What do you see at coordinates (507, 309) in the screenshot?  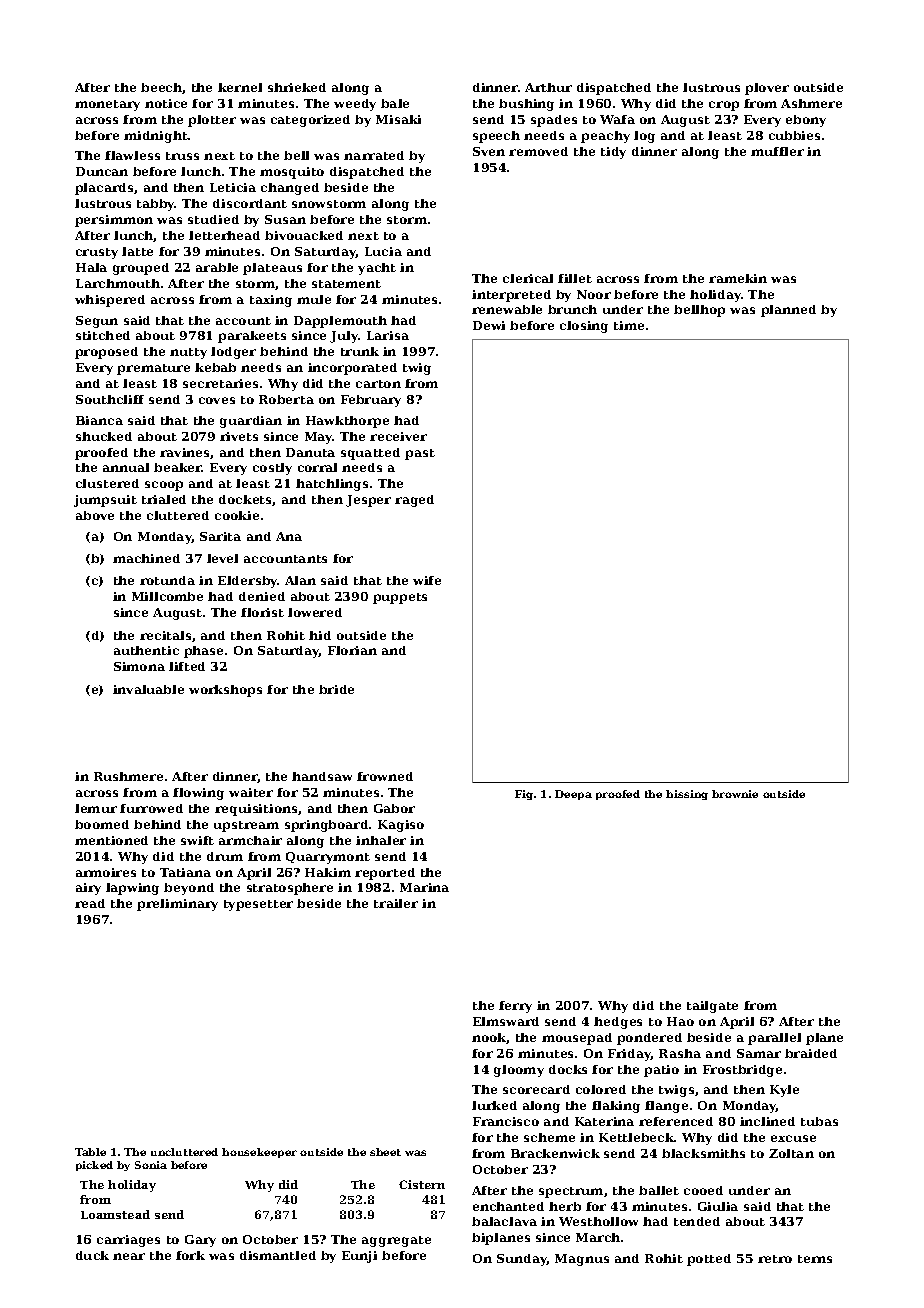 I see `renewable` at bounding box center [507, 309].
